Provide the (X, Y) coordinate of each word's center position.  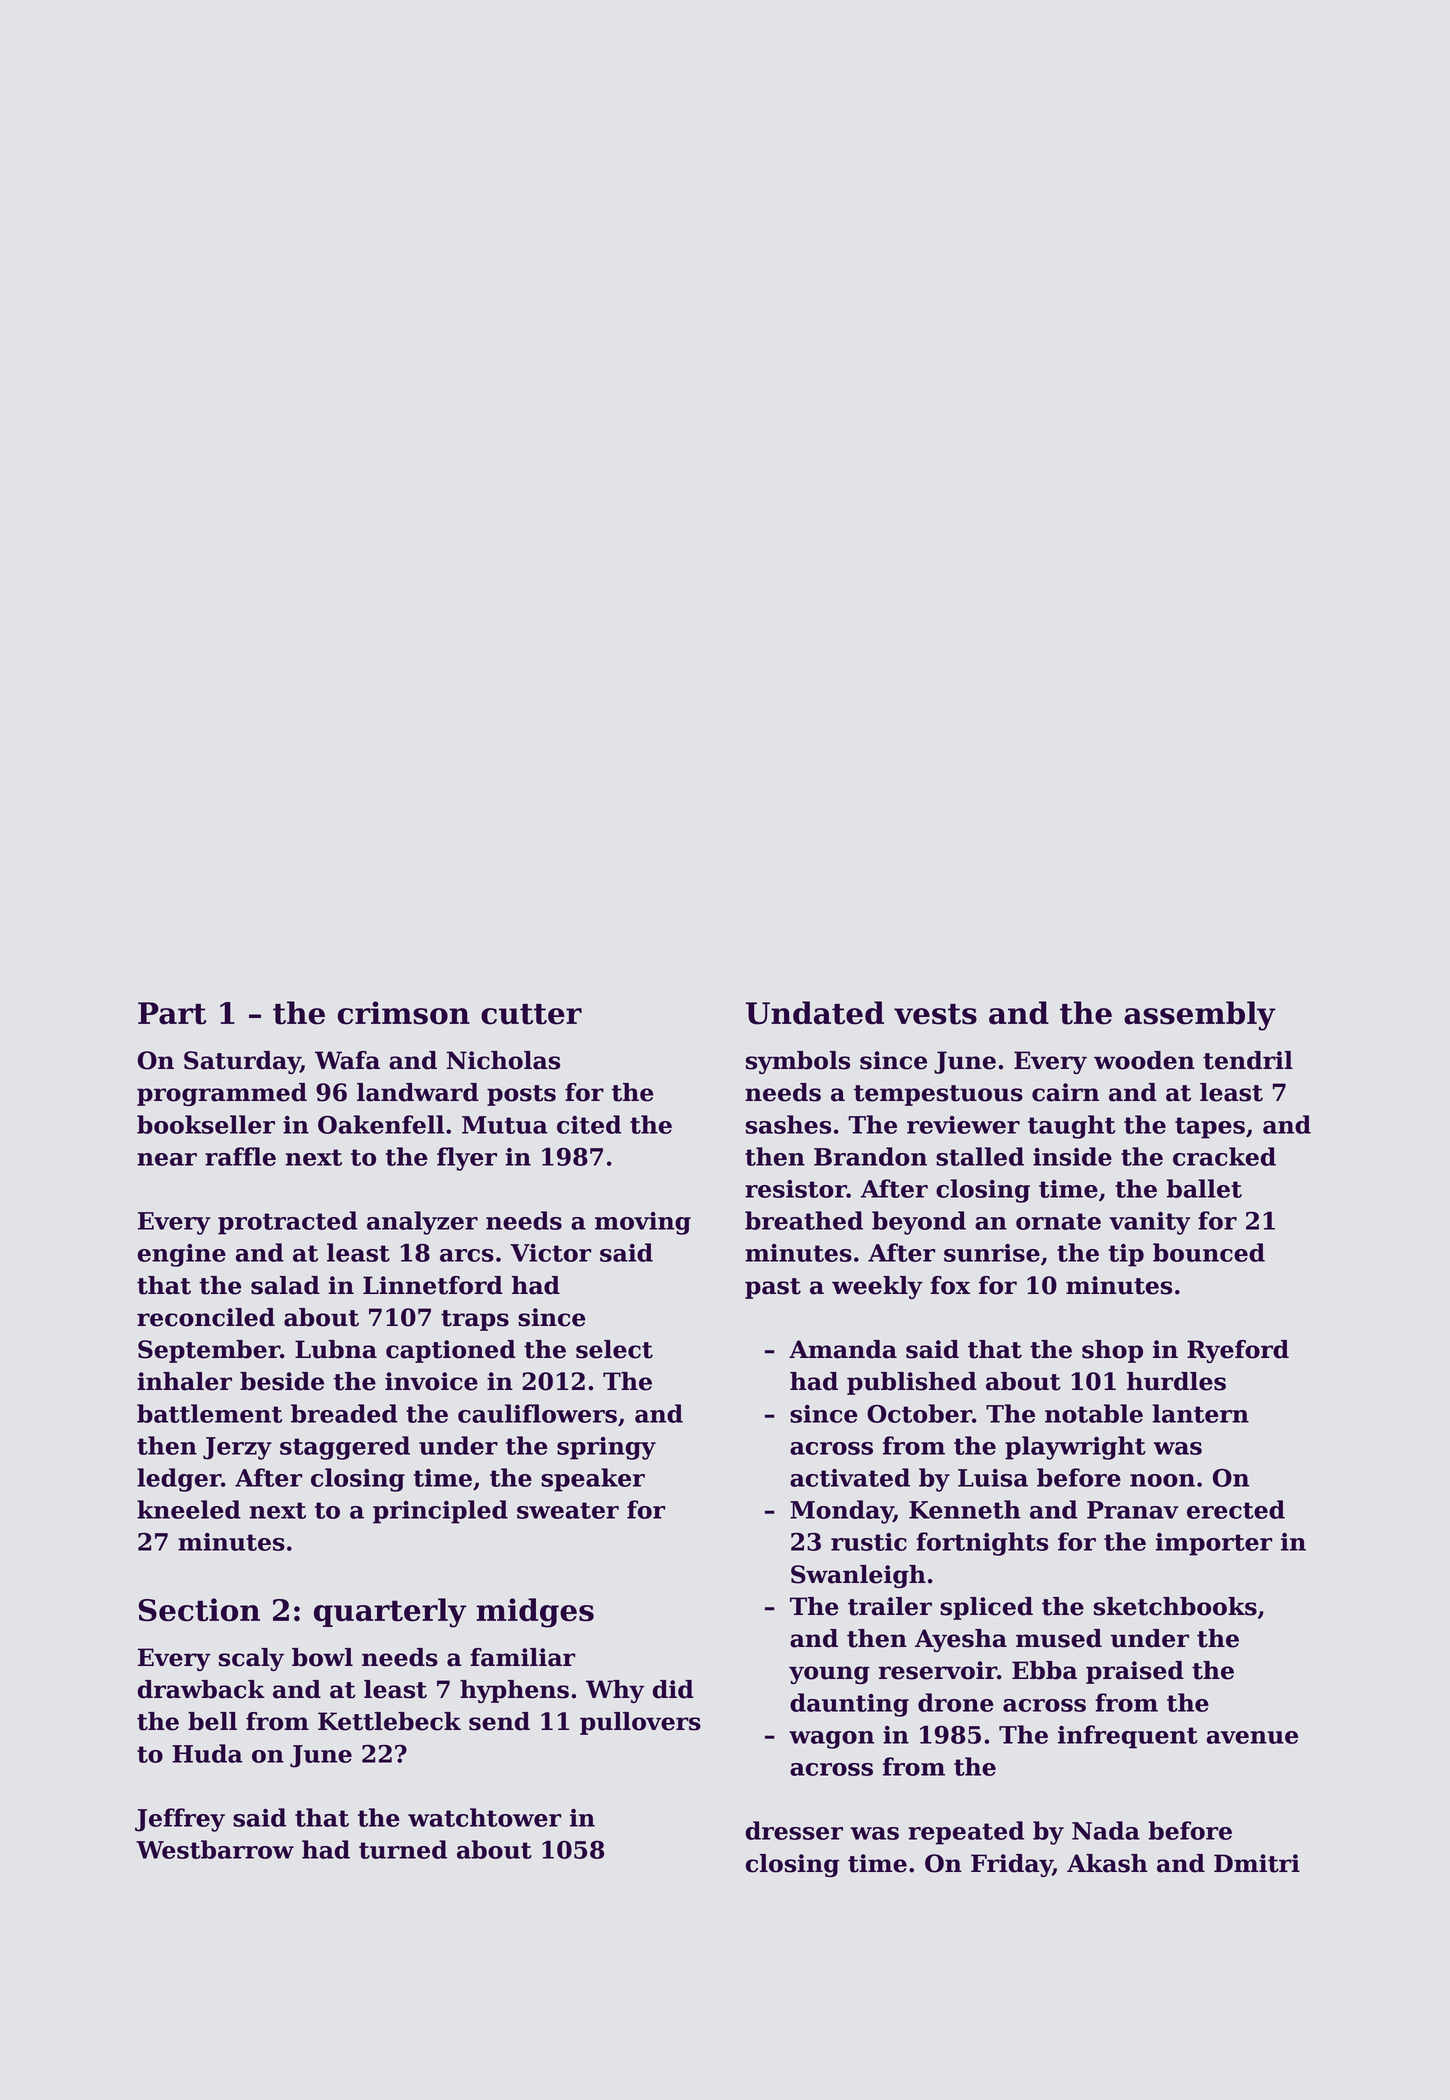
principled (440, 1512)
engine (182, 1255)
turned (403, 1849)
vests (935, 1014)
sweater (568, 1510)
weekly (877, 1287)
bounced (1209, 1252)
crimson (404, 1013)
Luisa (993, 1478)
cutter (531, 1014)
